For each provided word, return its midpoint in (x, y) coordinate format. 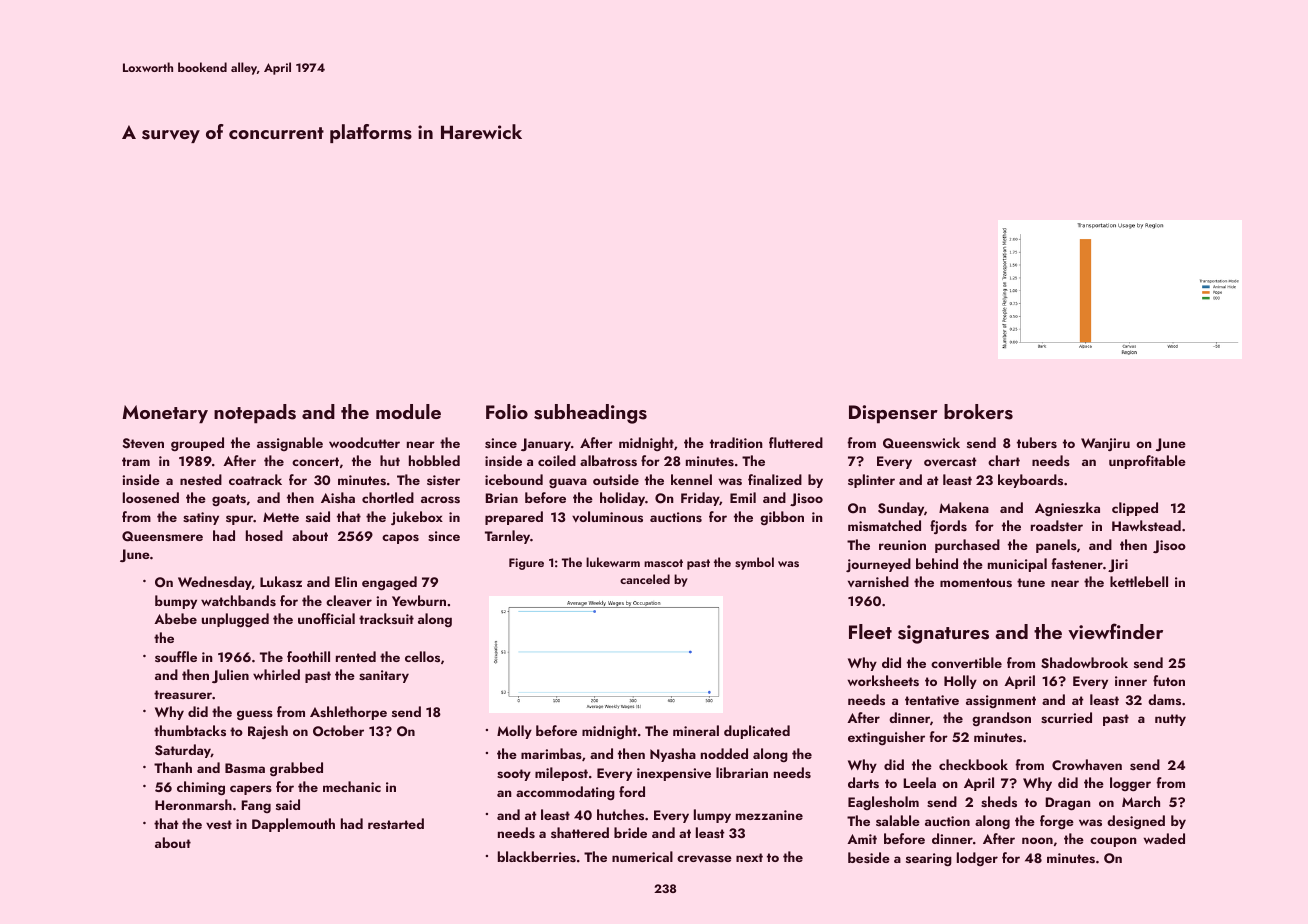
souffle (176, 656)
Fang (256, 806)
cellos (422, 656)
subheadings (590, 414)
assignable (290, 444)
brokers (978, 412)
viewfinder (1115, 631)
